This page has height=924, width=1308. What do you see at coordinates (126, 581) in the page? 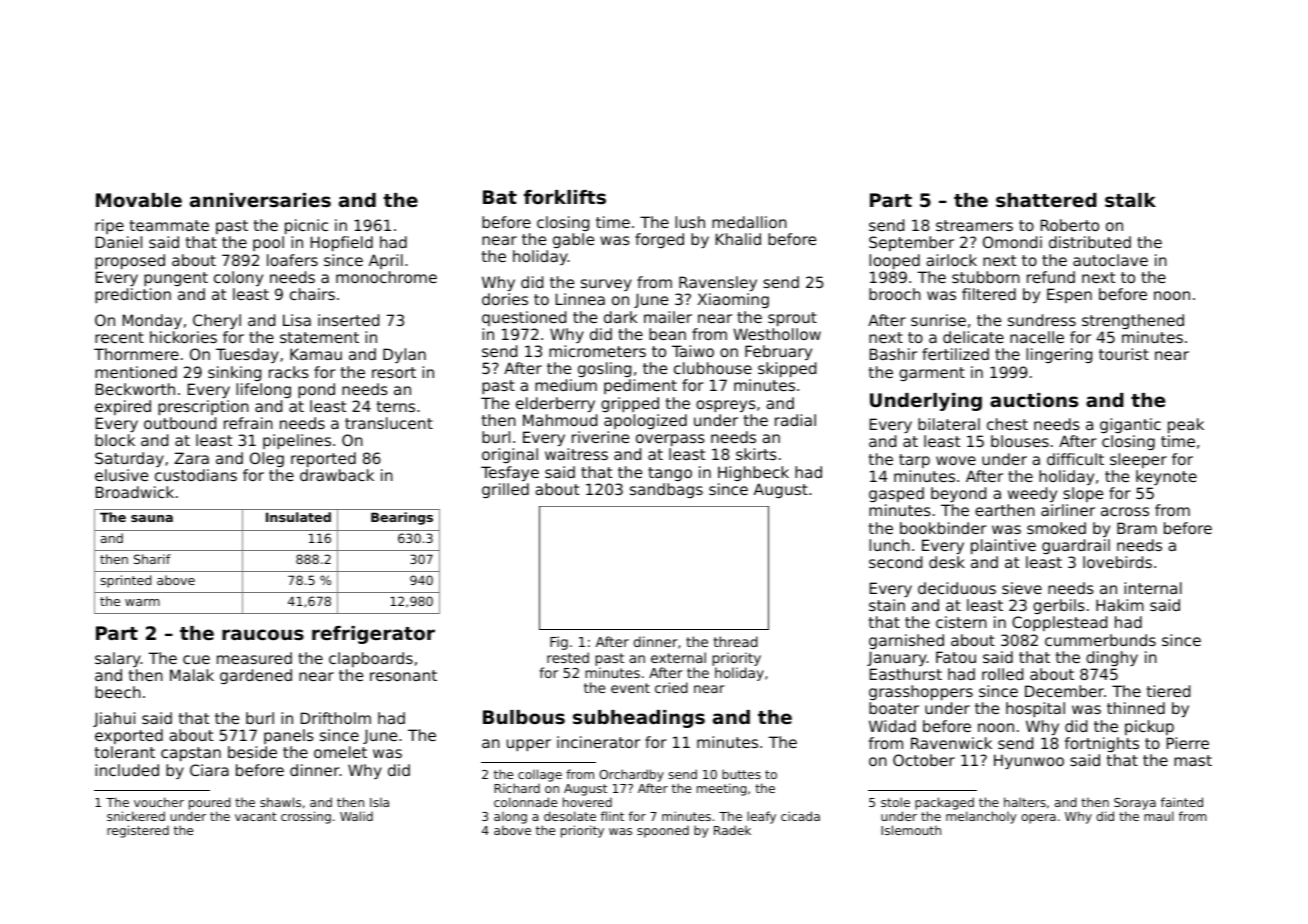
I see `sprinted` at bounding box center [126, 581].
